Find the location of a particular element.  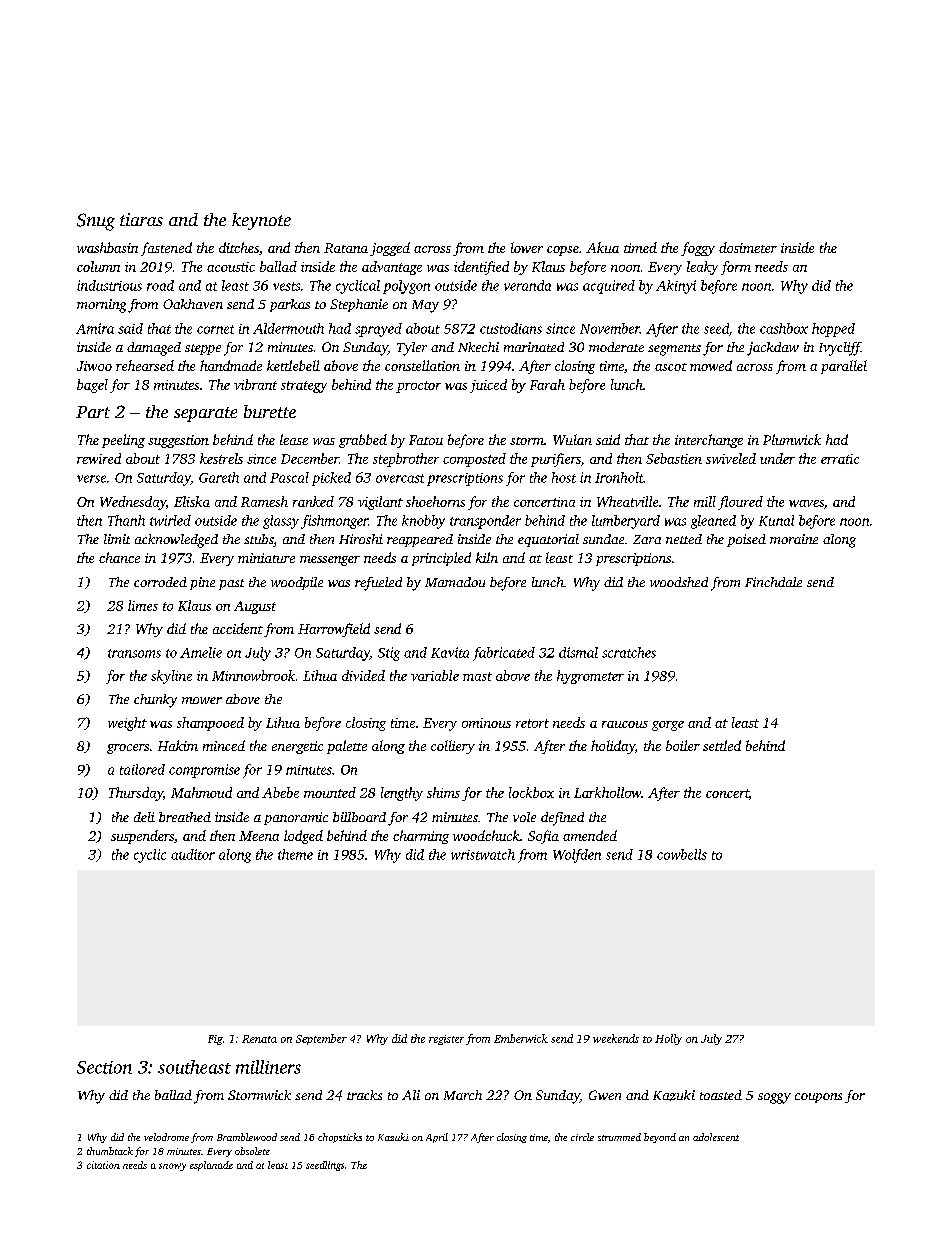

dosimeter is located at coordinates (748, 247).
